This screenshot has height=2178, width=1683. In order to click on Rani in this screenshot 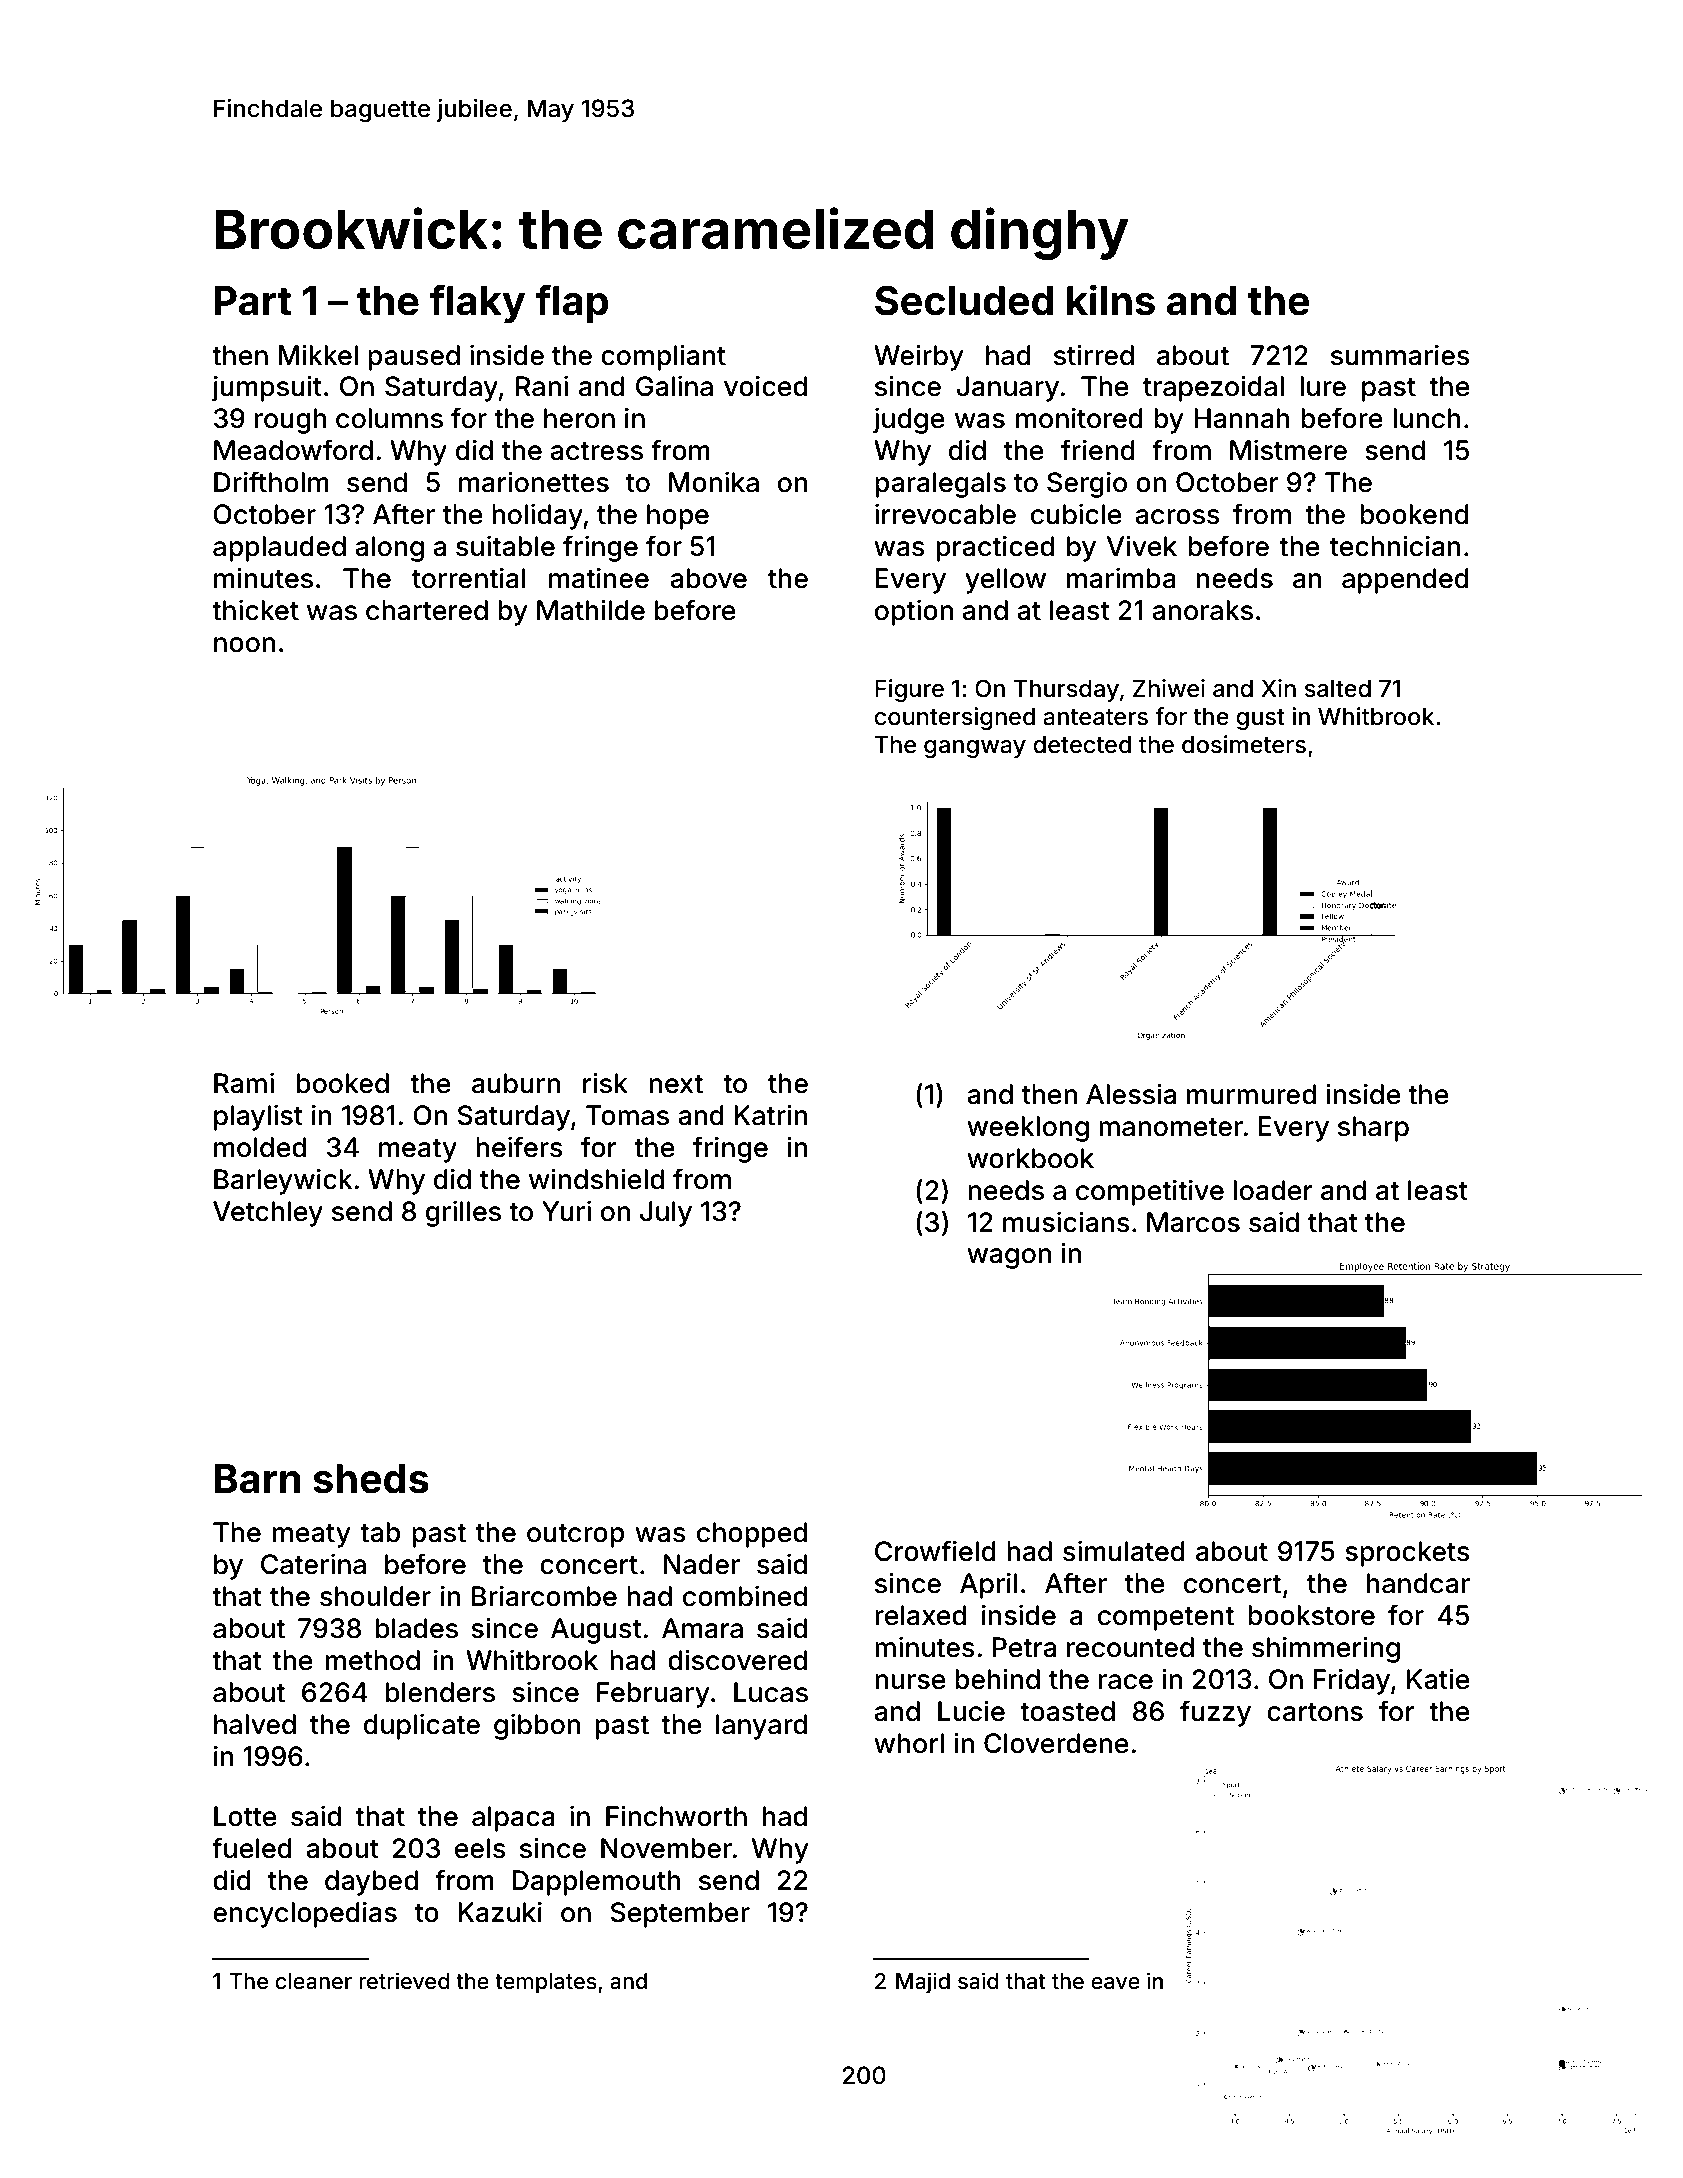, I will do `click(542, 386)`.
